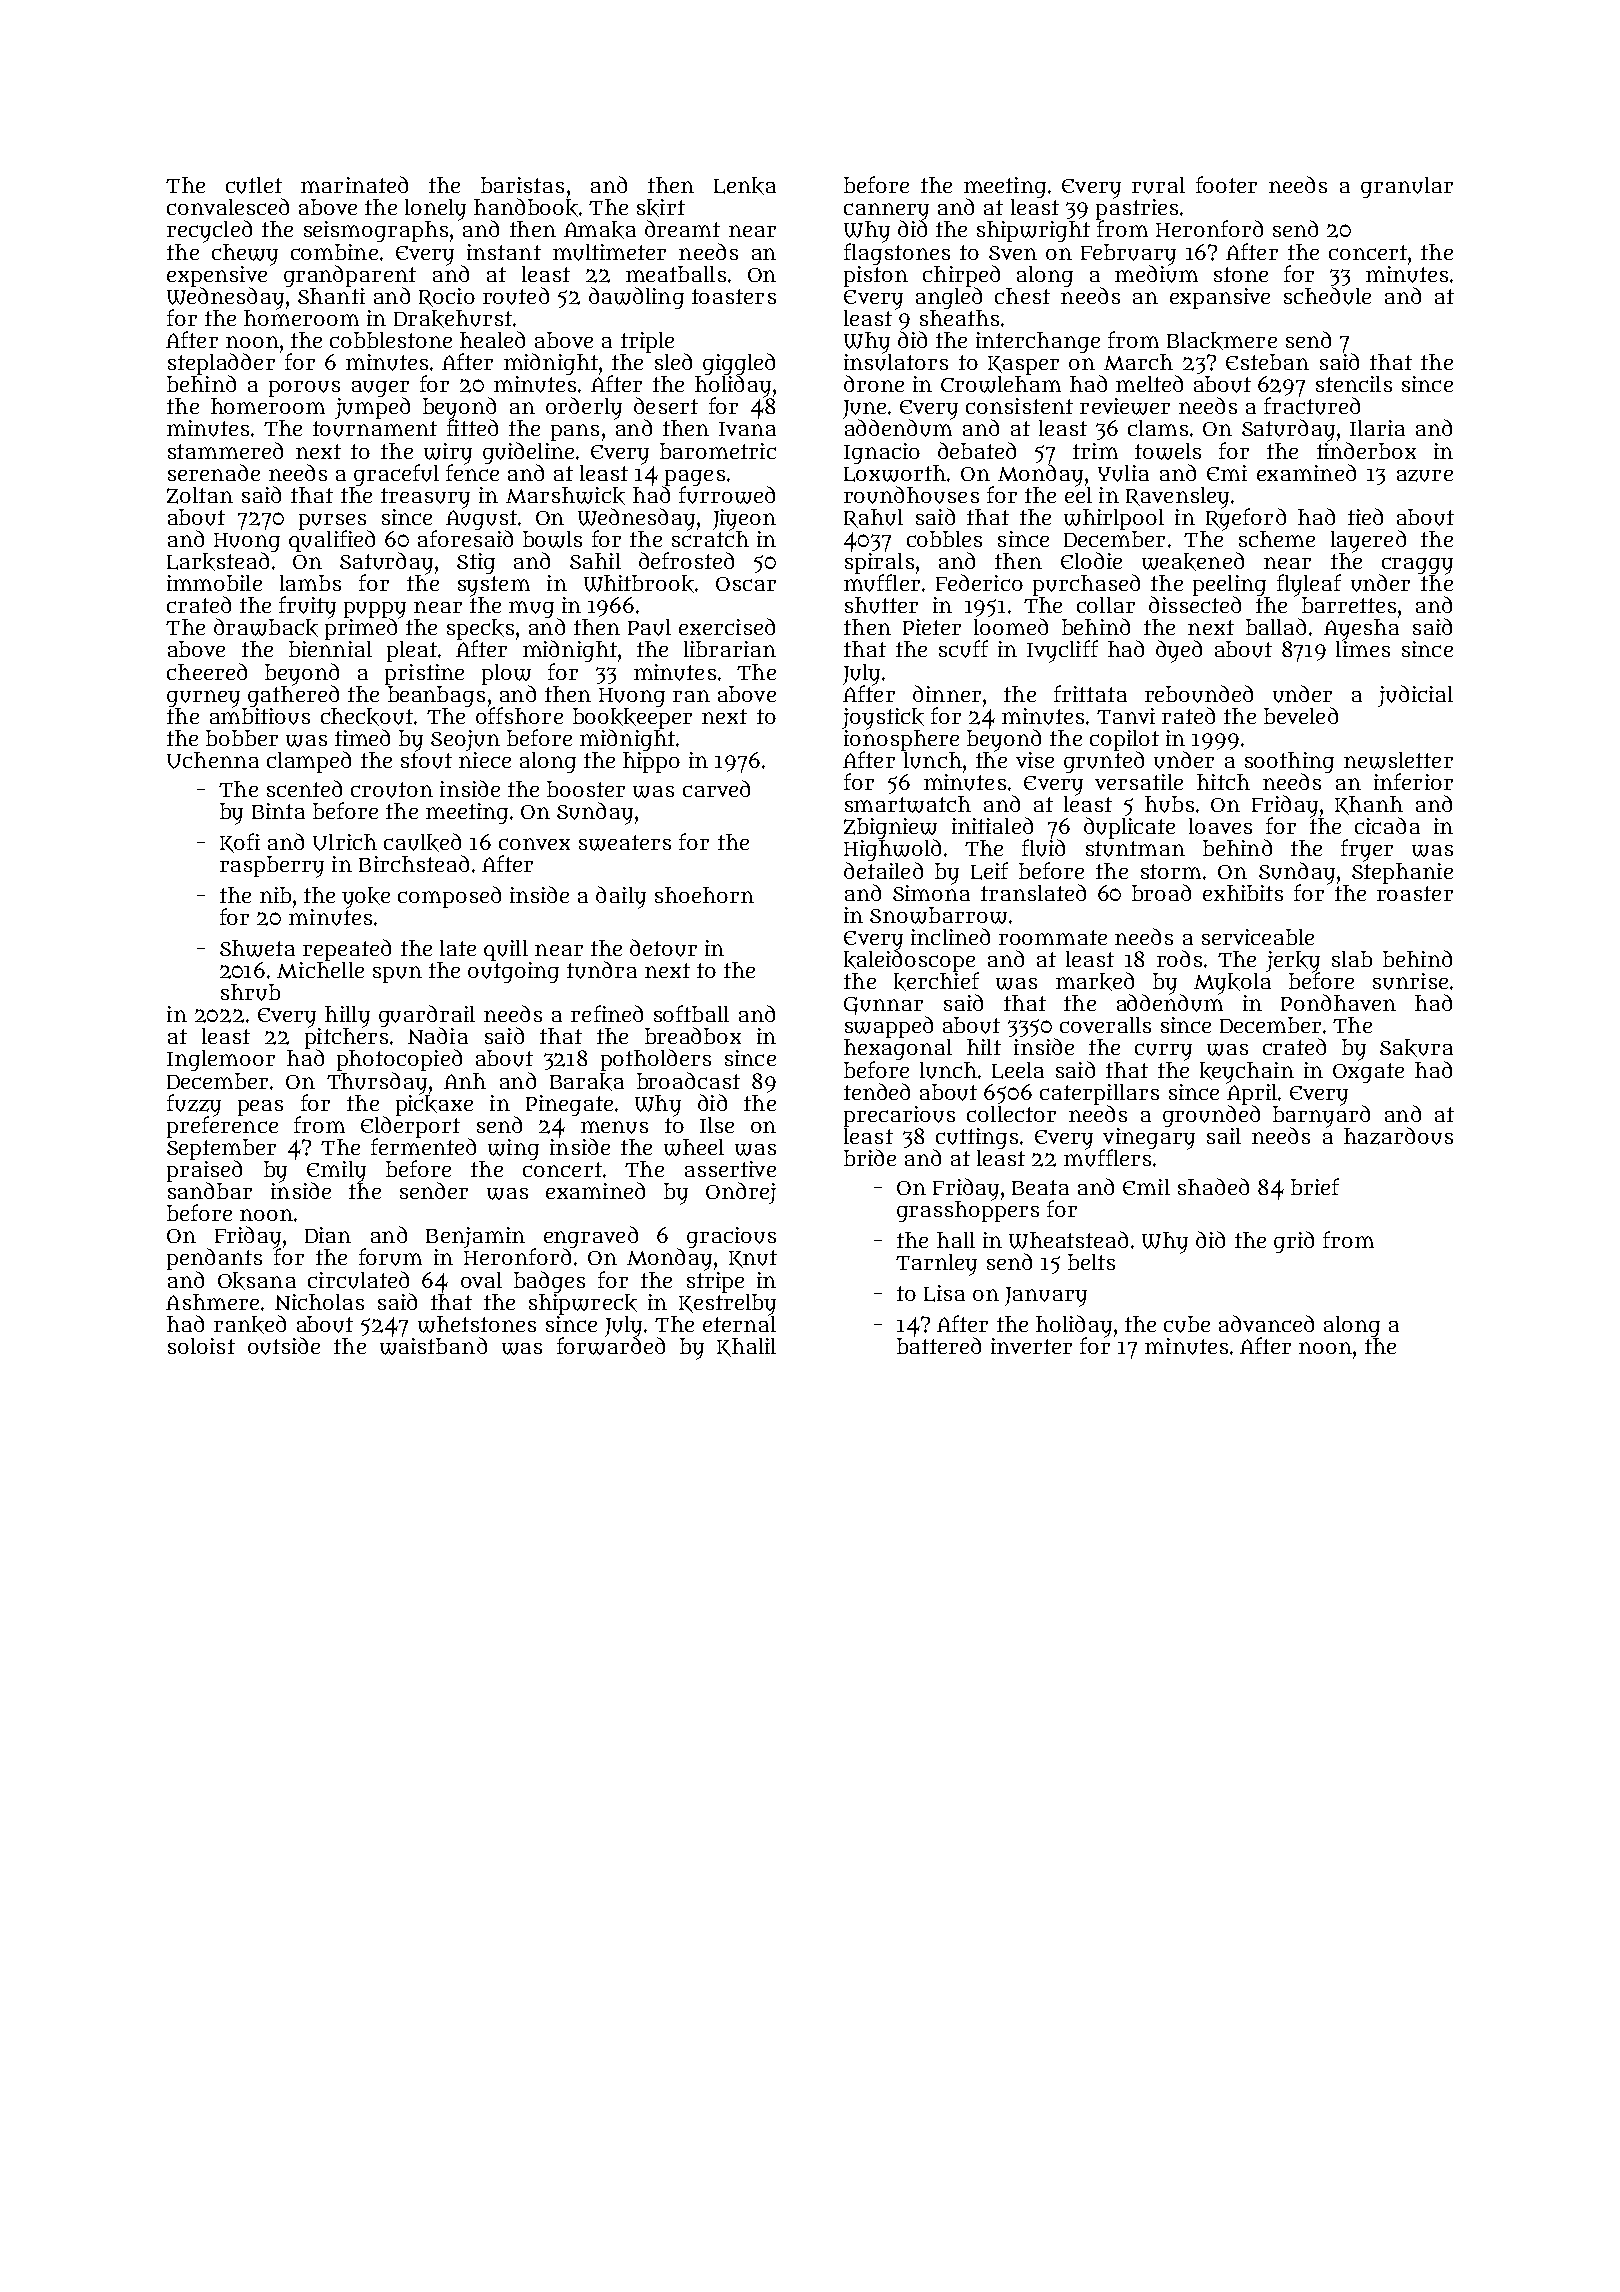 The width and height of the screenshot is (1620, 2292). Describe the element at coordinates (531, 609) in the screenshot. I see `mug` at that location.
